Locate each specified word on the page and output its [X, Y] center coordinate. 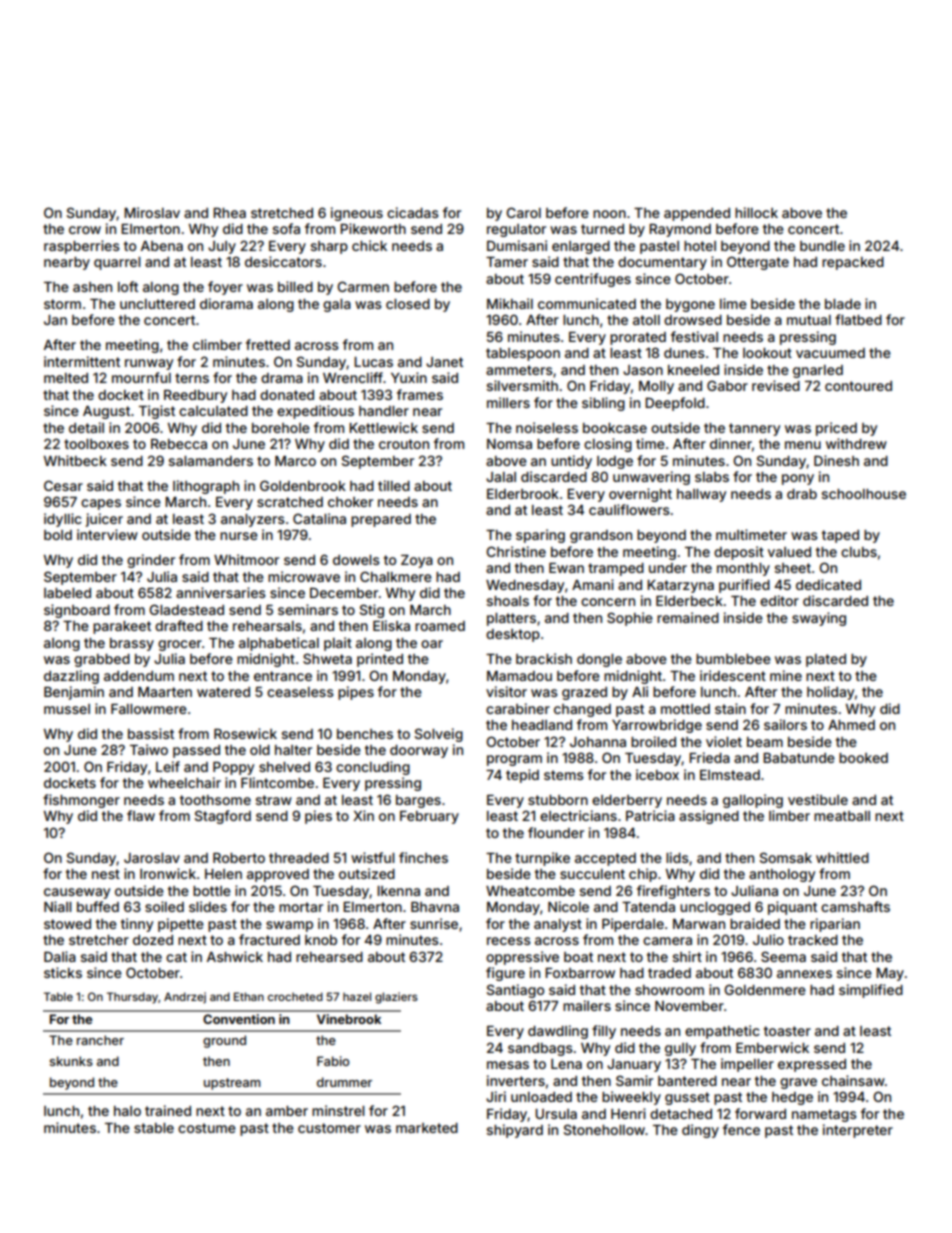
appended [697, 214]
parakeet [122, 627]
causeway [77, 893]
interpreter [858, 1131]
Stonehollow [604, 1129]
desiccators [283, 261]
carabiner [518, 708]
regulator [516, 230]
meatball [842, 816]
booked [863, 758]
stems [564, 775]
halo [127, 1111]
